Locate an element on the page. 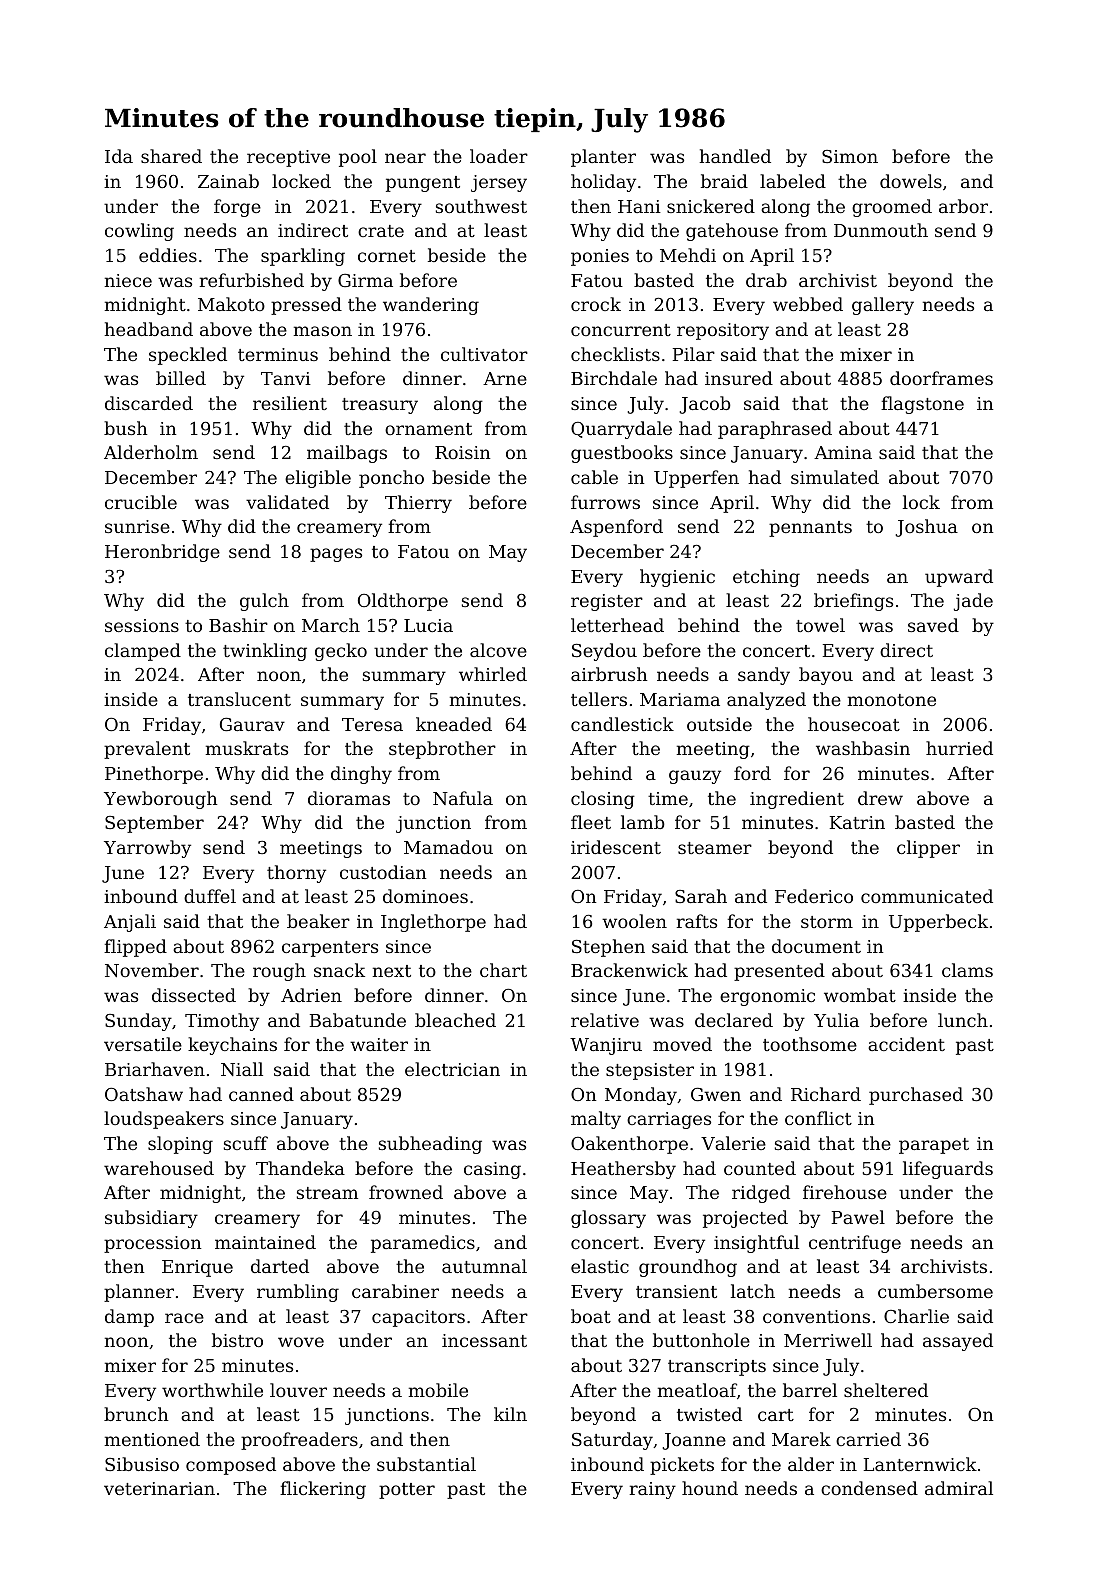  shared is located at coordinates (171, 156).
